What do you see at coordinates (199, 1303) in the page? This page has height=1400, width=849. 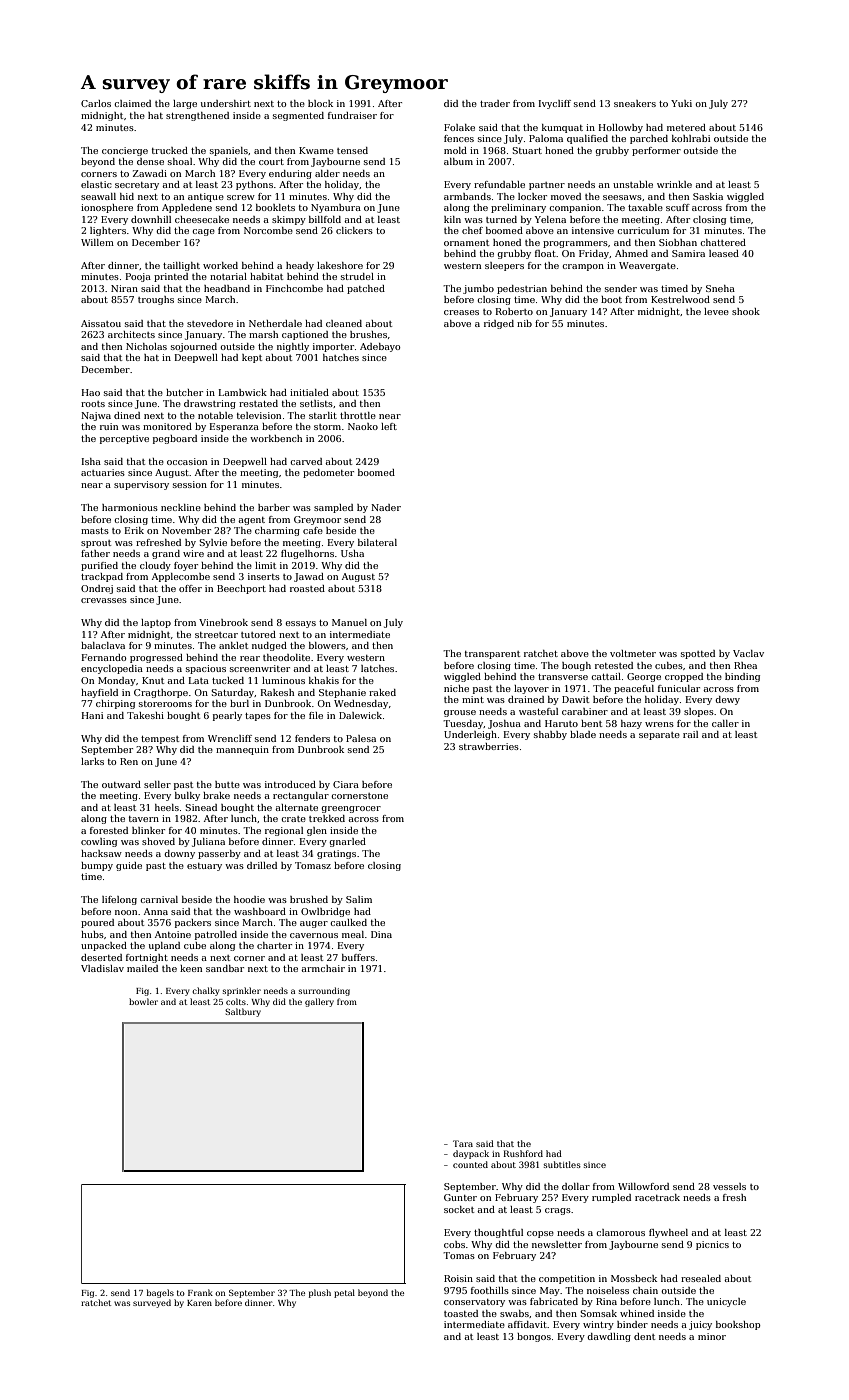 I see `Karen` at bounding box center [199, 1303].
